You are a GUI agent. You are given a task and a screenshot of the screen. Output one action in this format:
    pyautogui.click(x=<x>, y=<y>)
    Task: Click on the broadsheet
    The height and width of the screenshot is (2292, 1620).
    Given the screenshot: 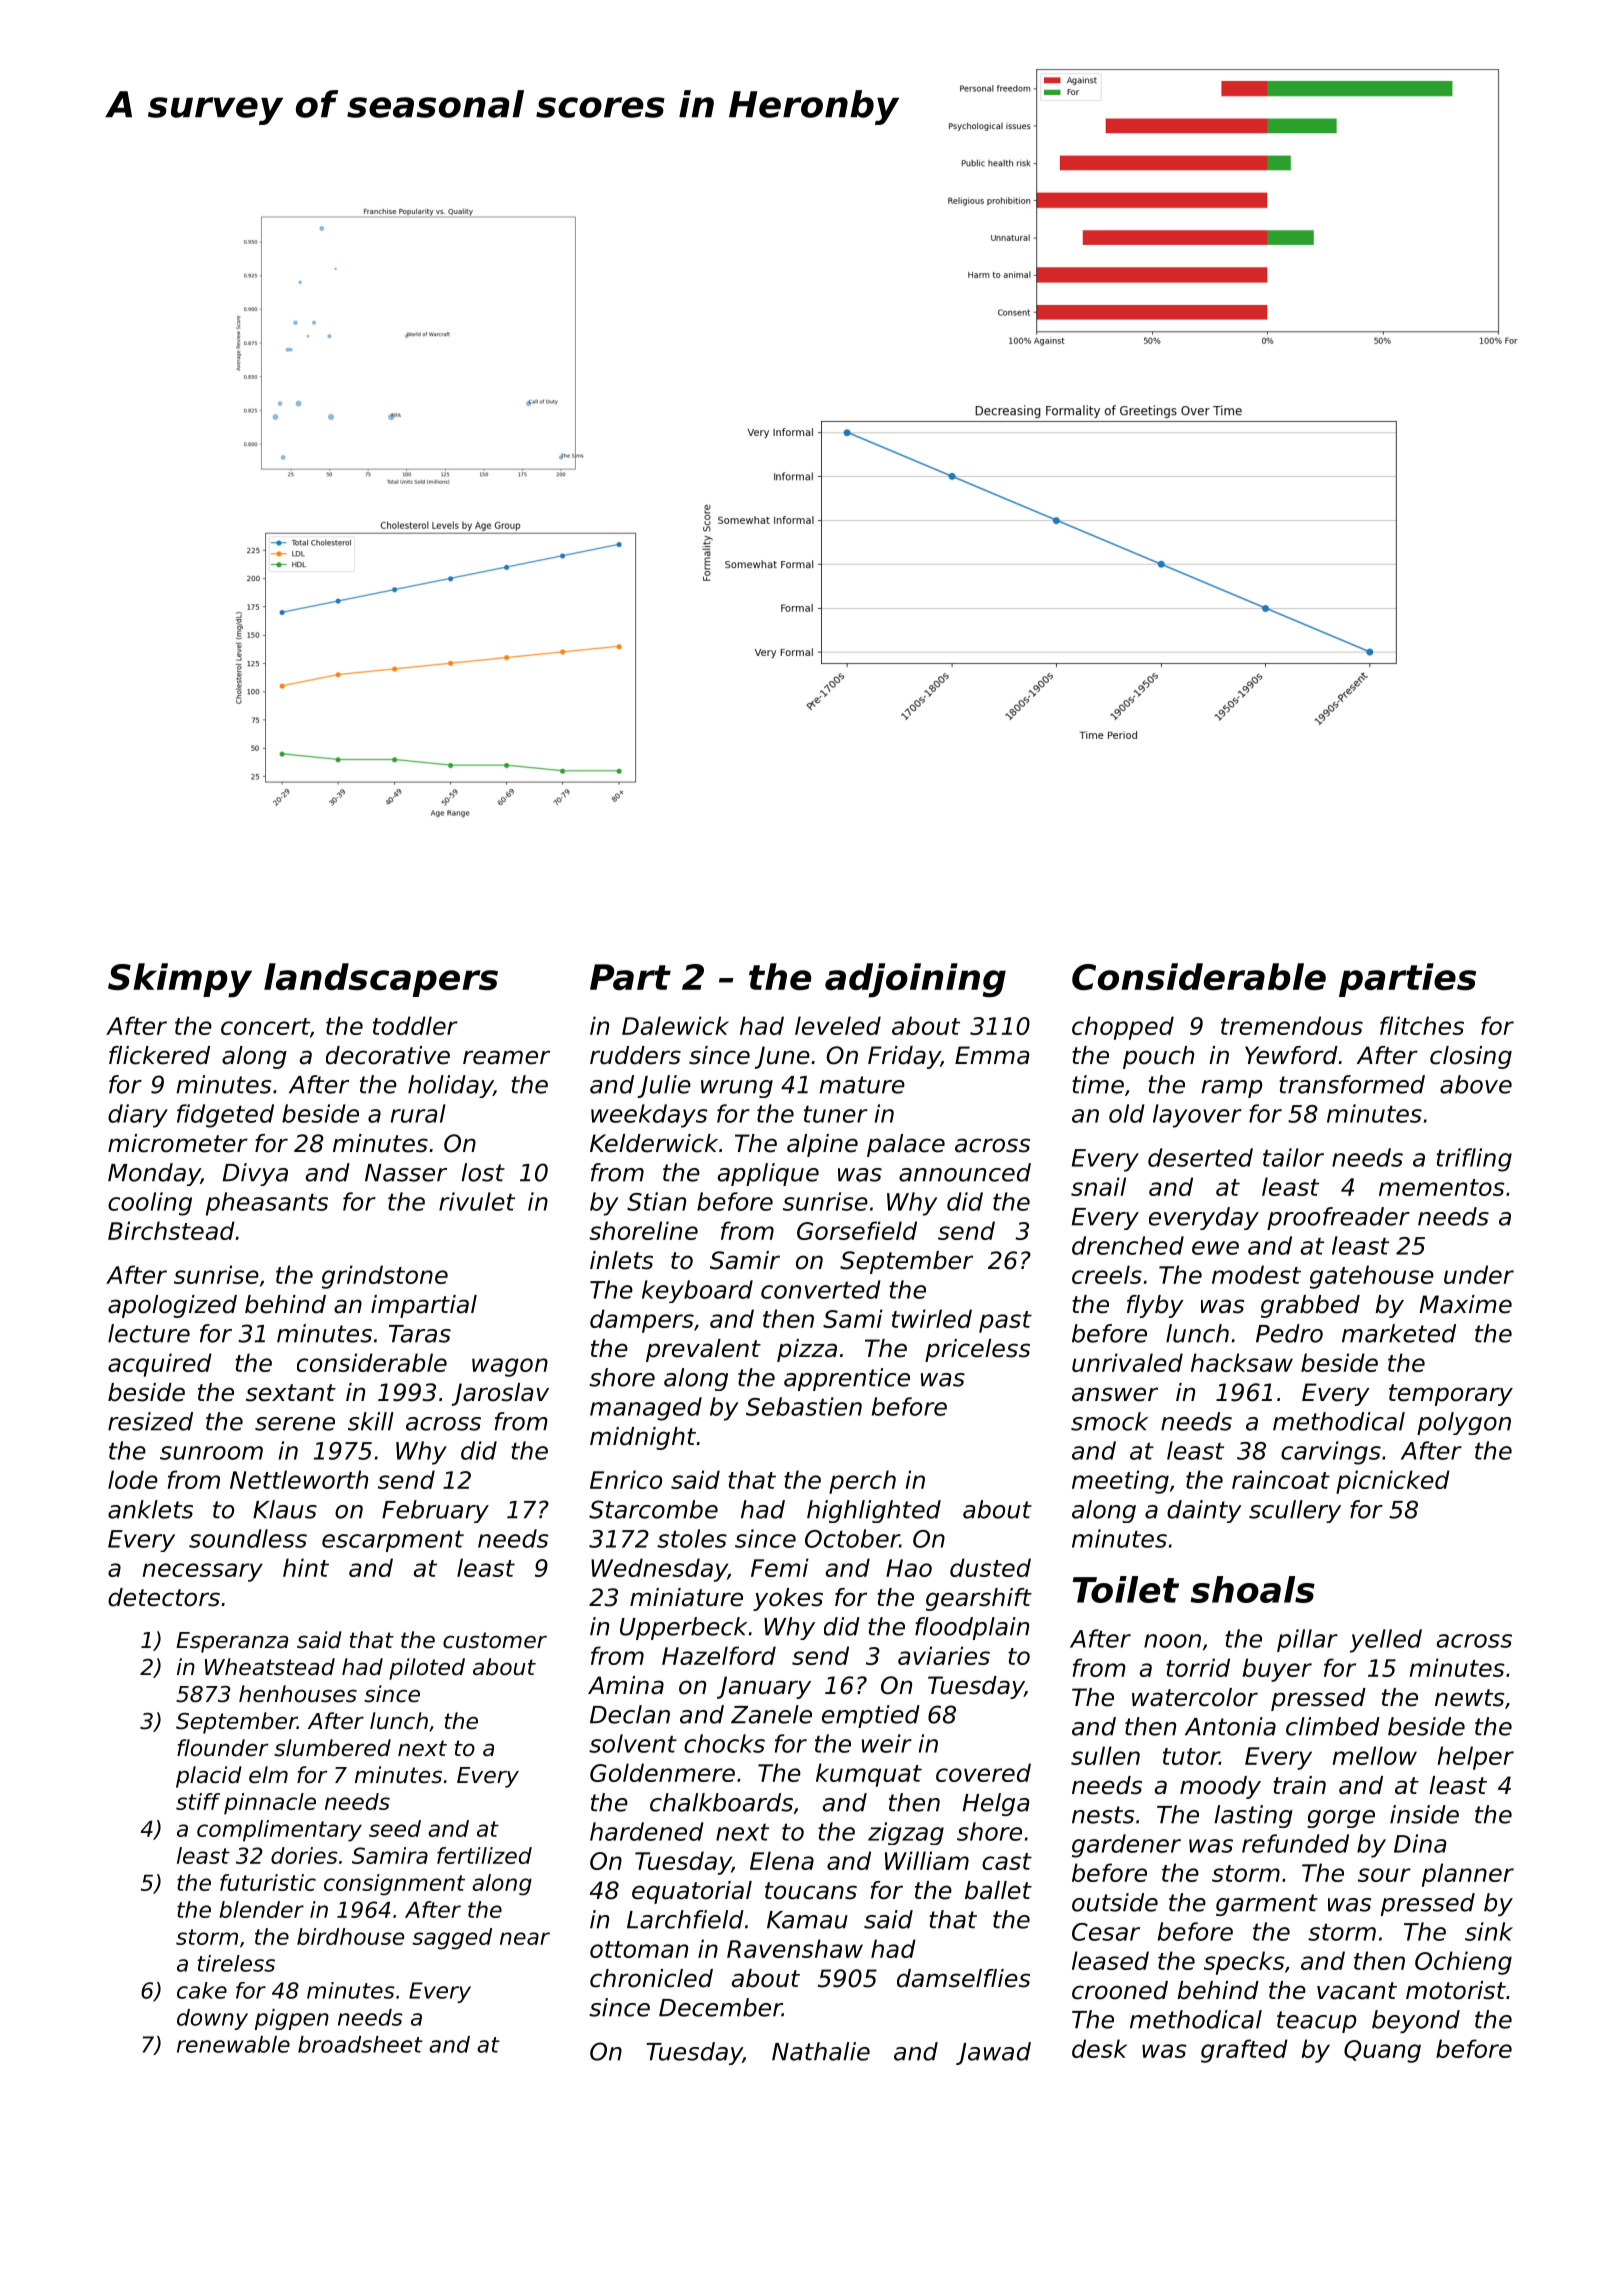 What is the action you would take?
    pyautogui.click(x=360, y=2044)
